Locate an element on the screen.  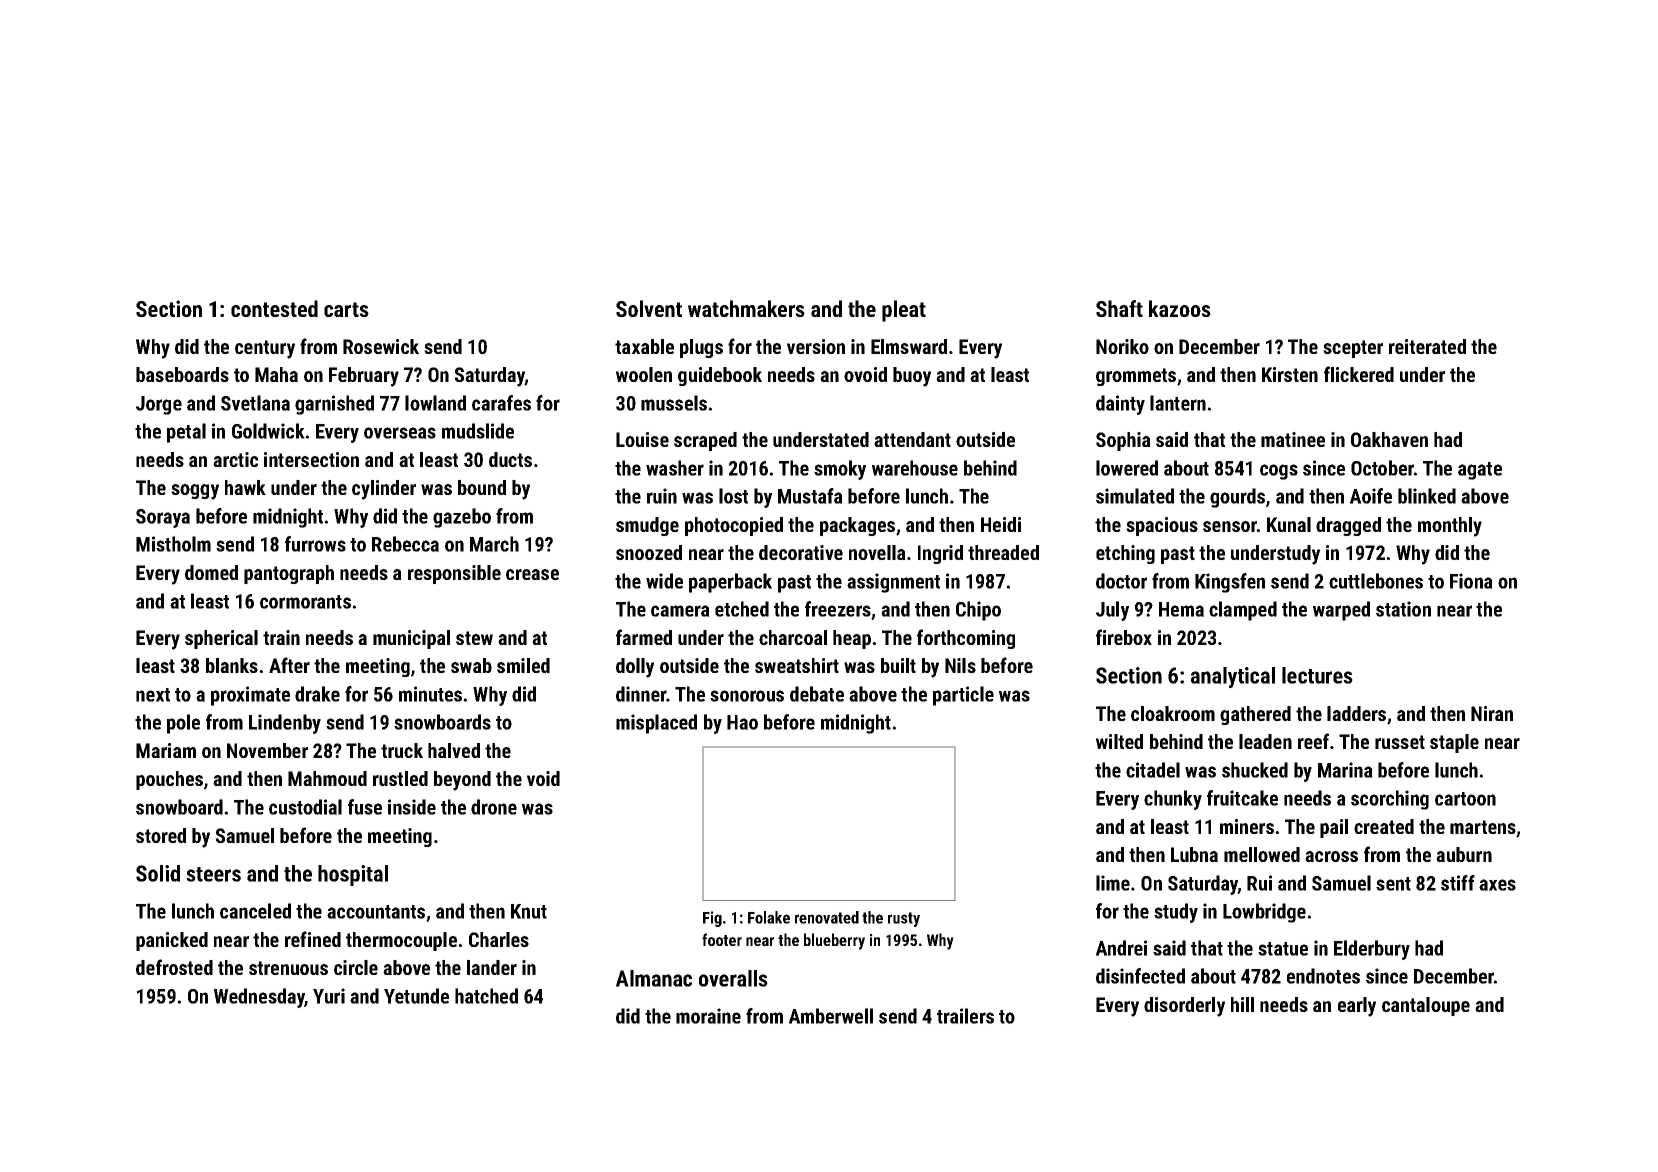
Yuri is located at coordinates (329, 996).
